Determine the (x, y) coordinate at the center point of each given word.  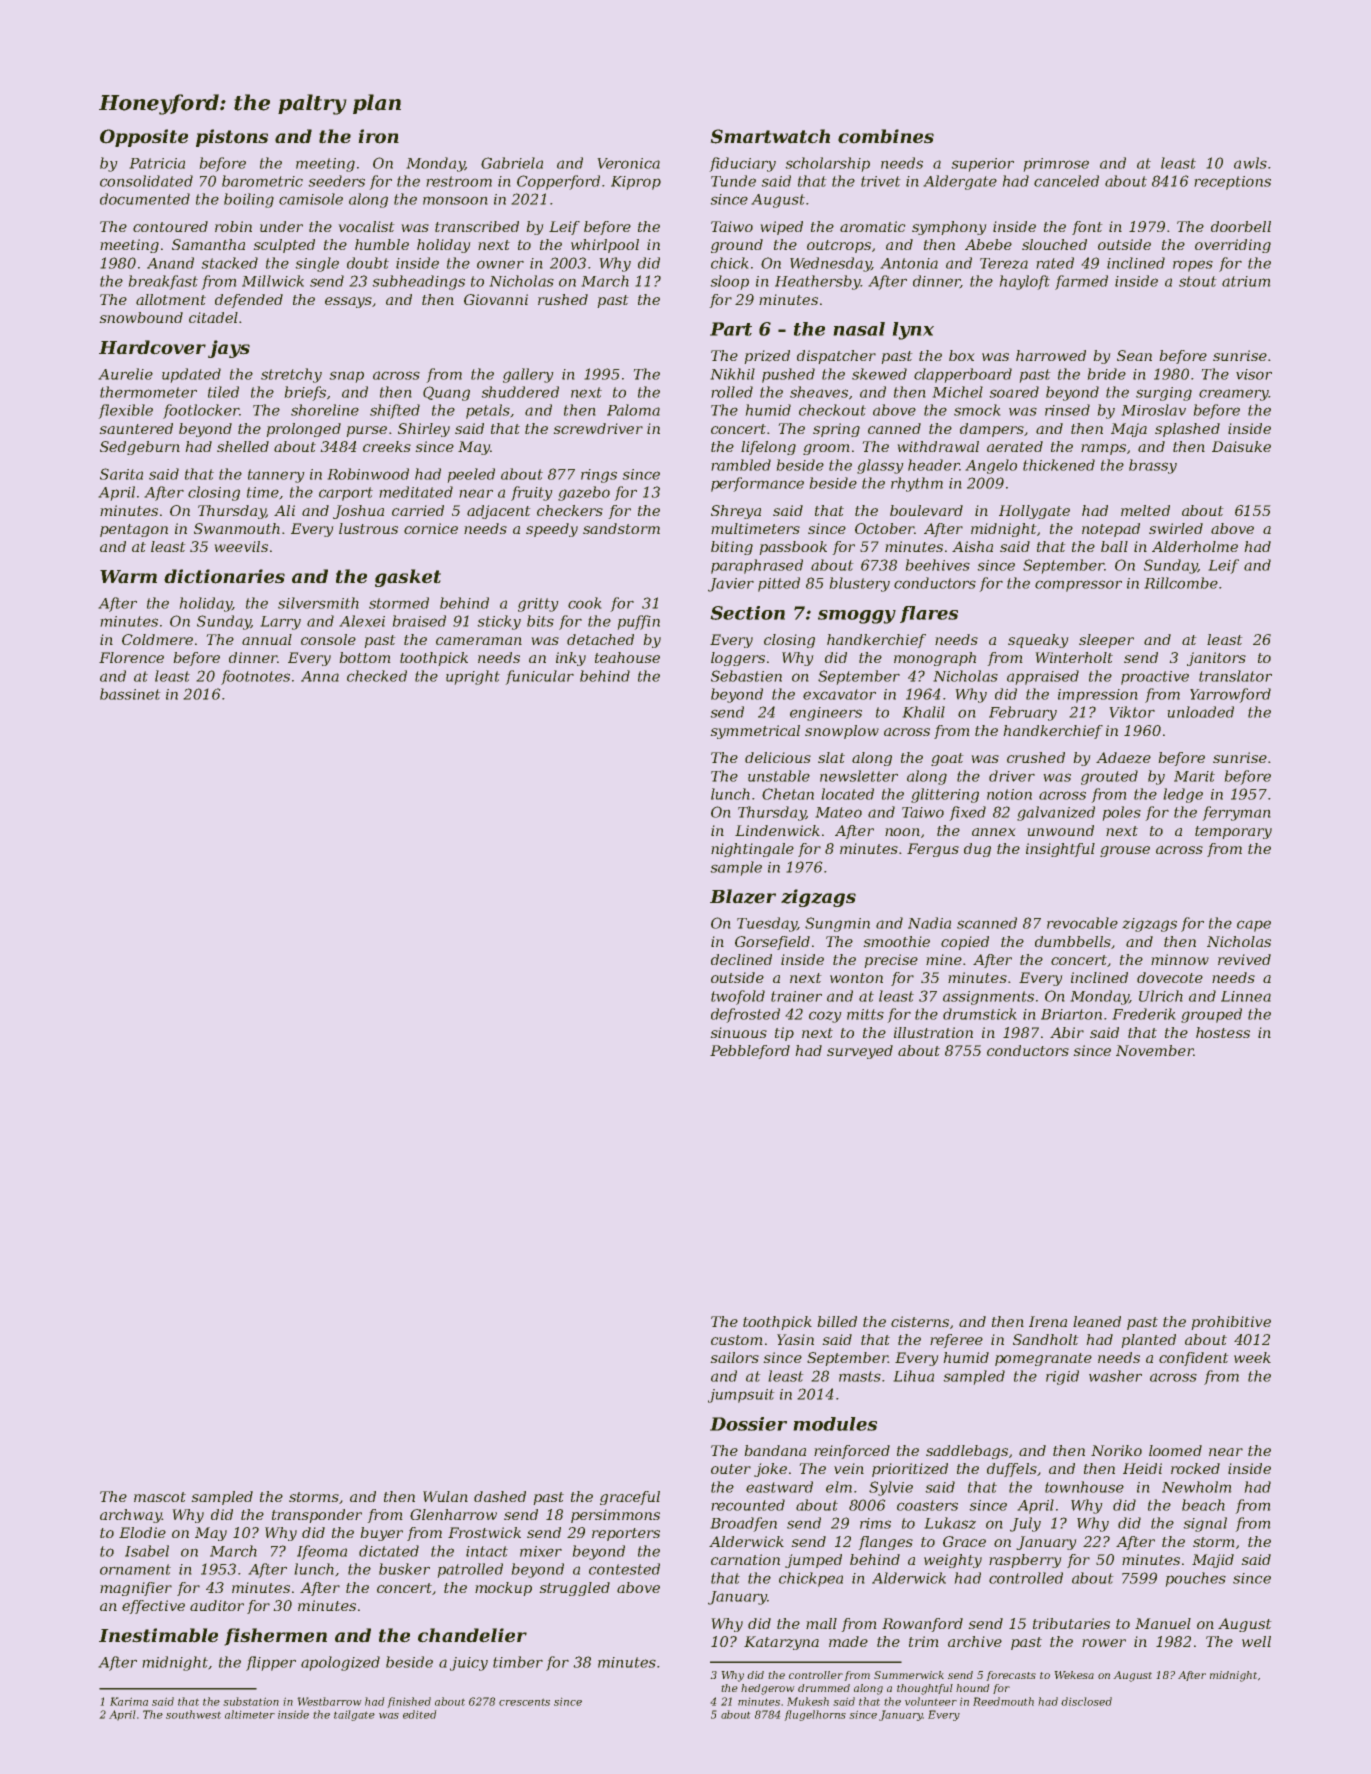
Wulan (445, 1496)
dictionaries (224, 576)
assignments (988, 998)
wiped (781, 228)
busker (404, 1569)
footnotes (255, 677)
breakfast (163, 282)
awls (1250, 163)
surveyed (860, 1052)
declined (741, 959)
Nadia (929, 923)
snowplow (842, 732)
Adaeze (1123, 758)
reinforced (852, 1452)
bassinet (130, 694)
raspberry (1025, 1561)
